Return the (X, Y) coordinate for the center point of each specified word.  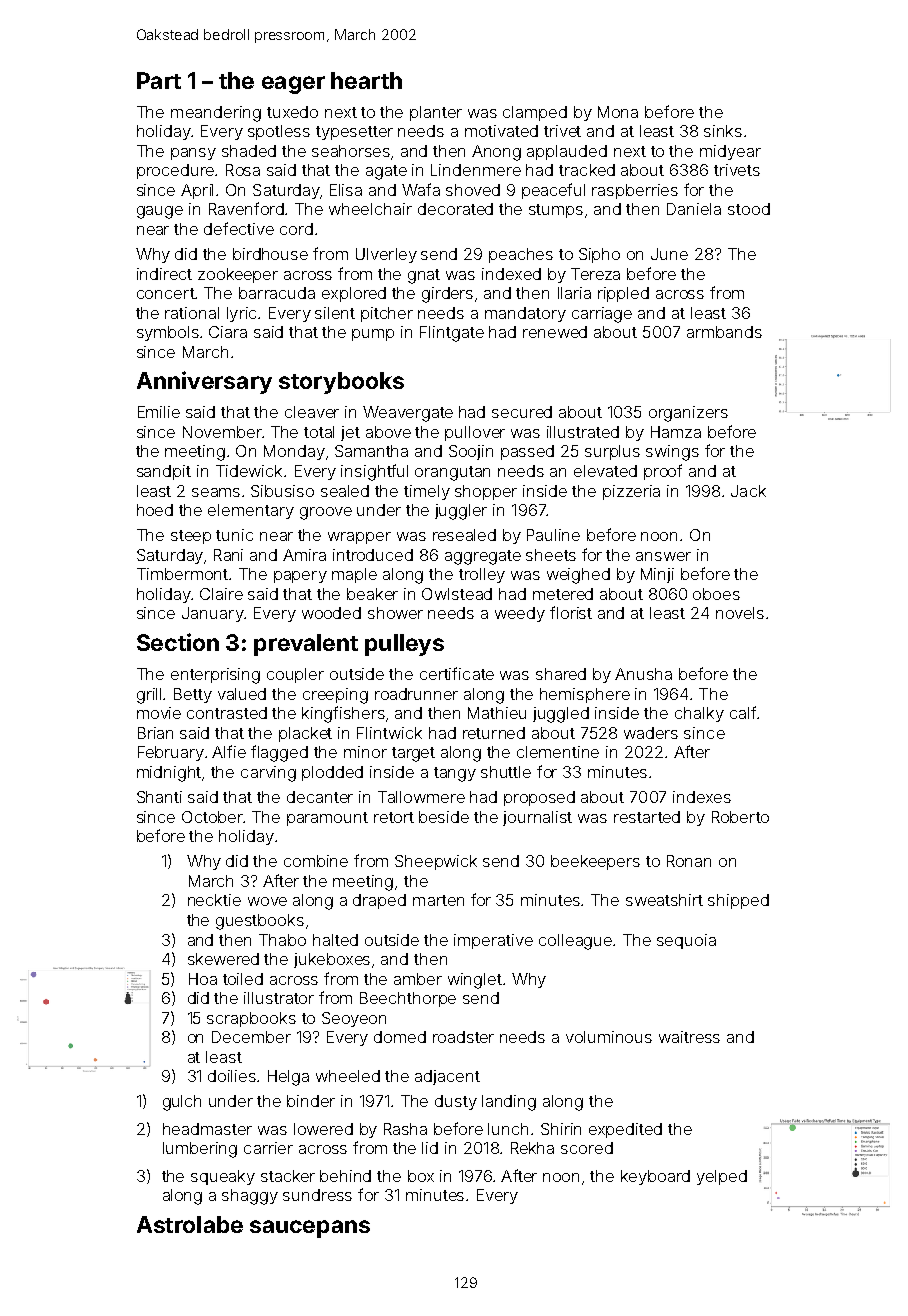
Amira (304, 555)
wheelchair (370, 209)
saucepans (310, 1229)
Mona (618, 112)
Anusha (643, 674)
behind (345, 1176)
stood (749, 209)
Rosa (243, 170)
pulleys (404, 645)
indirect (164, 274)
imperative (493, 941)
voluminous (609, 1037)
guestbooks (260, 922)
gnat (424, 276)
